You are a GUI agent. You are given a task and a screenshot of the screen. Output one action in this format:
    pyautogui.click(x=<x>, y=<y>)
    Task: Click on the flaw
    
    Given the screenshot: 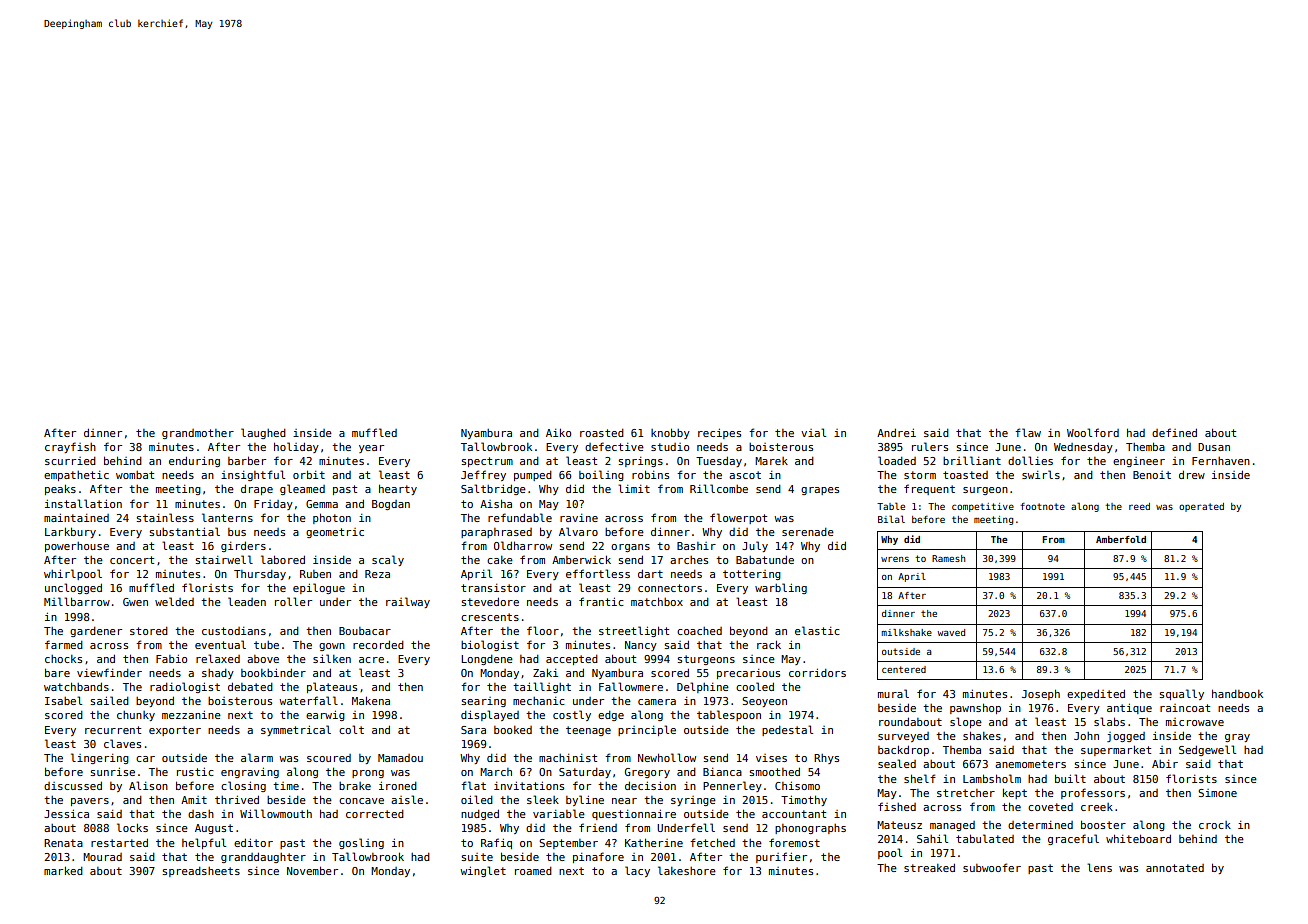 What is the action you would take?
    pyautogui.click(x=1028, y=432)
